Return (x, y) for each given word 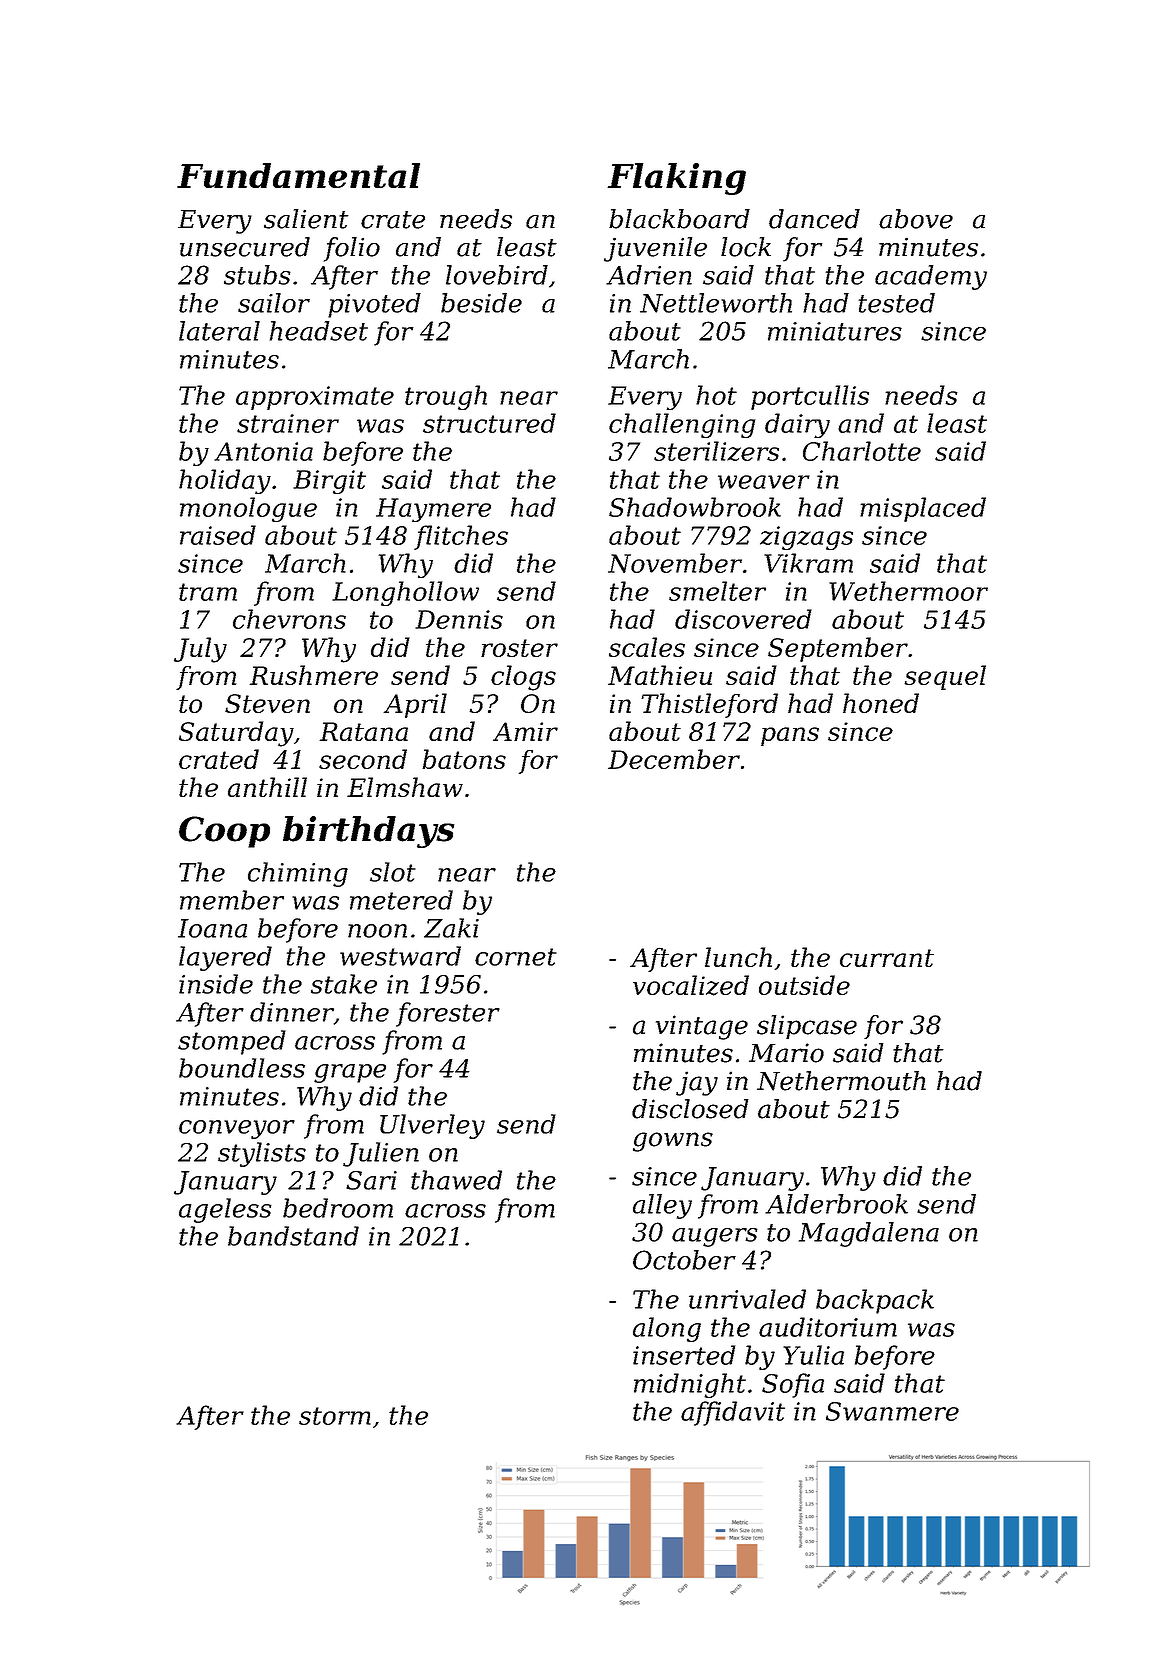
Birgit (329, 482)
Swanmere (892, 1411)
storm (335, 1416)
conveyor (237, 1129)
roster (519, 648)
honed (881, 703)
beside (481, 303)
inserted (684, 1355)
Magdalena (869, 1234)
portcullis (810, 397)
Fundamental (298, 175)
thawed (456, 1180)
